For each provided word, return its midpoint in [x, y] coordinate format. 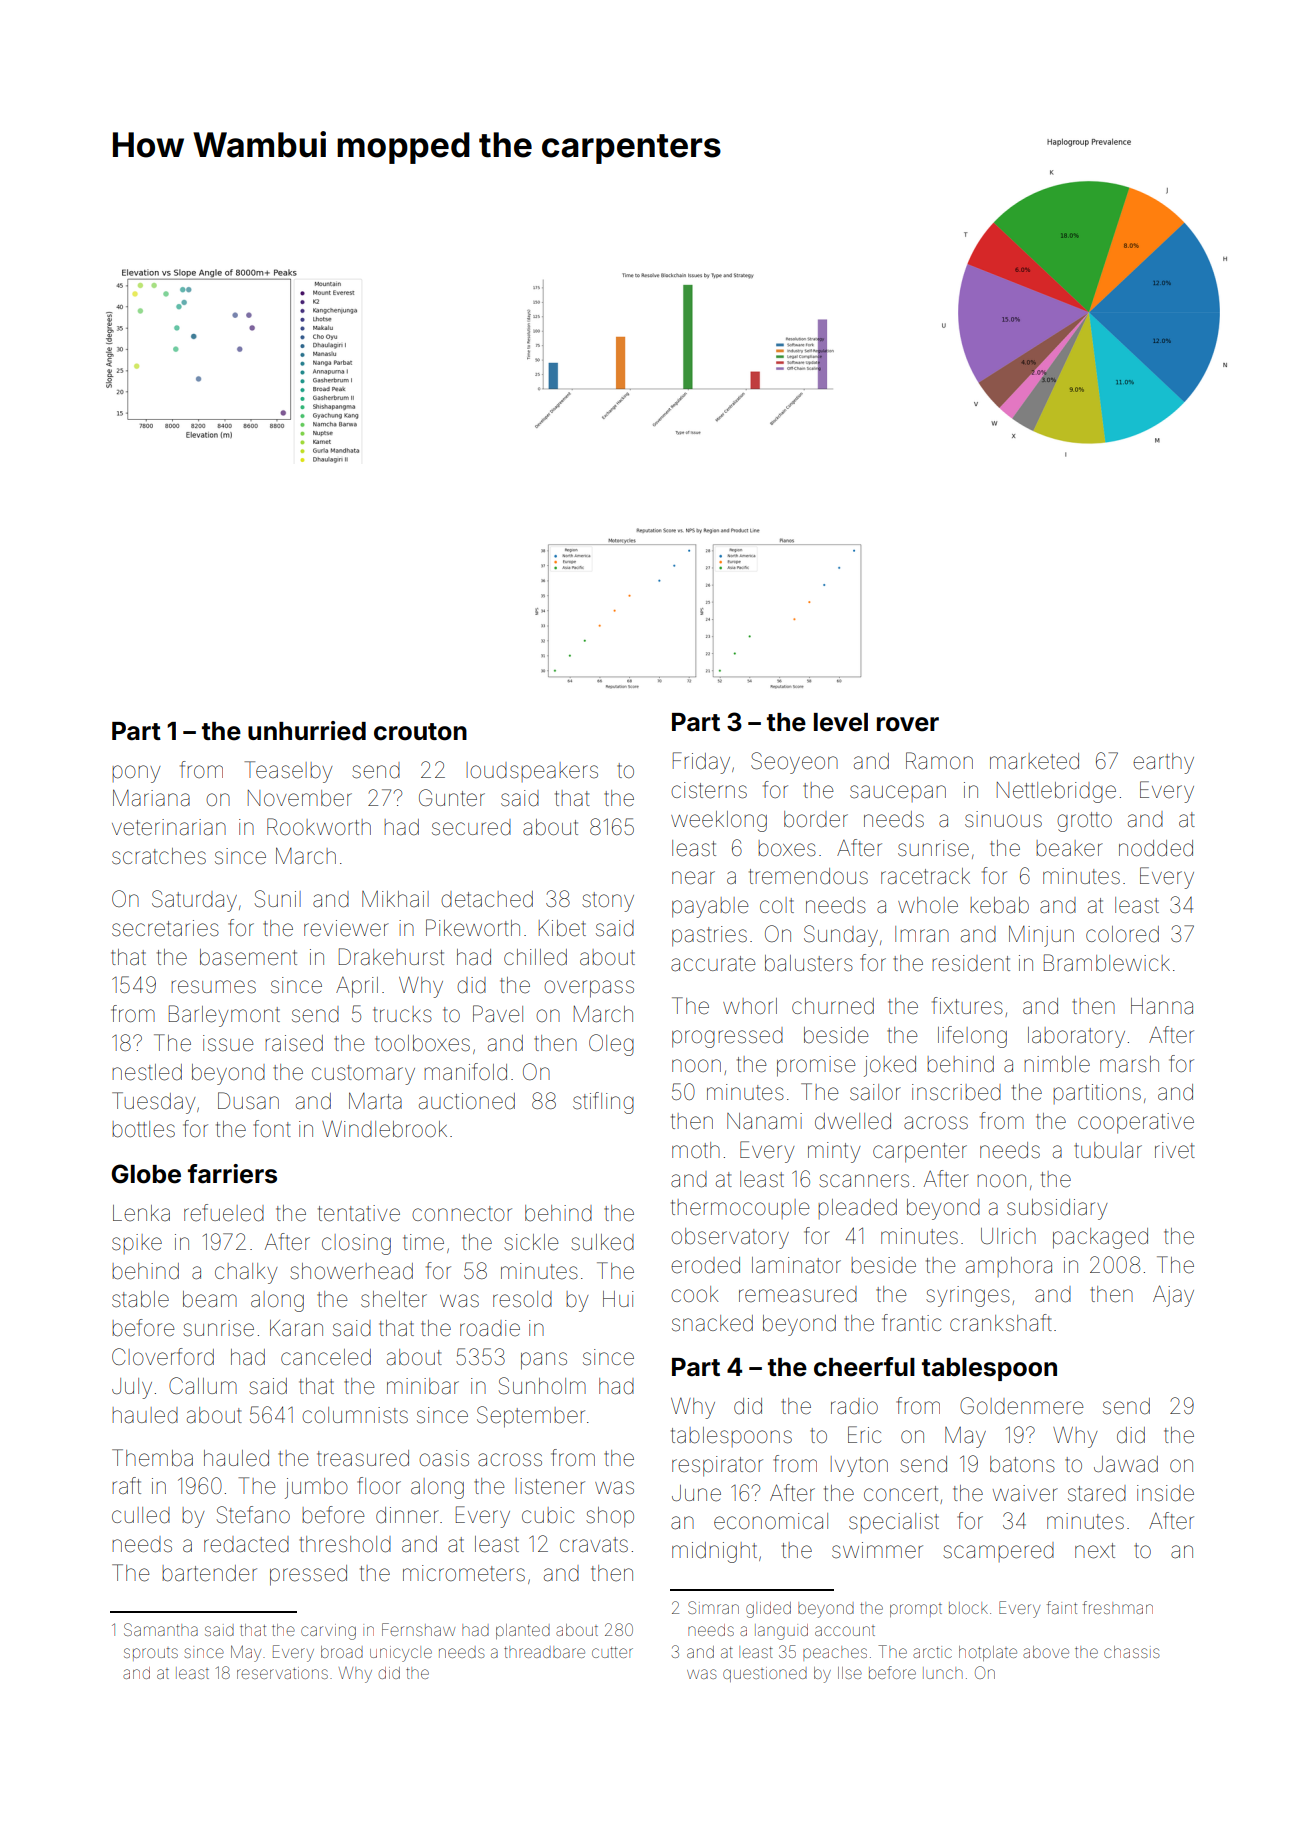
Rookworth [319, 826]
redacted [246, 1544]
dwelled [853, 1121]
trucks [402, 1014]
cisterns [709, 790]
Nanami [764, 1121]
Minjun [1041, 936]
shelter [394, 1299]
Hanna [1162, 1006]
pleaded [858, 1209]
